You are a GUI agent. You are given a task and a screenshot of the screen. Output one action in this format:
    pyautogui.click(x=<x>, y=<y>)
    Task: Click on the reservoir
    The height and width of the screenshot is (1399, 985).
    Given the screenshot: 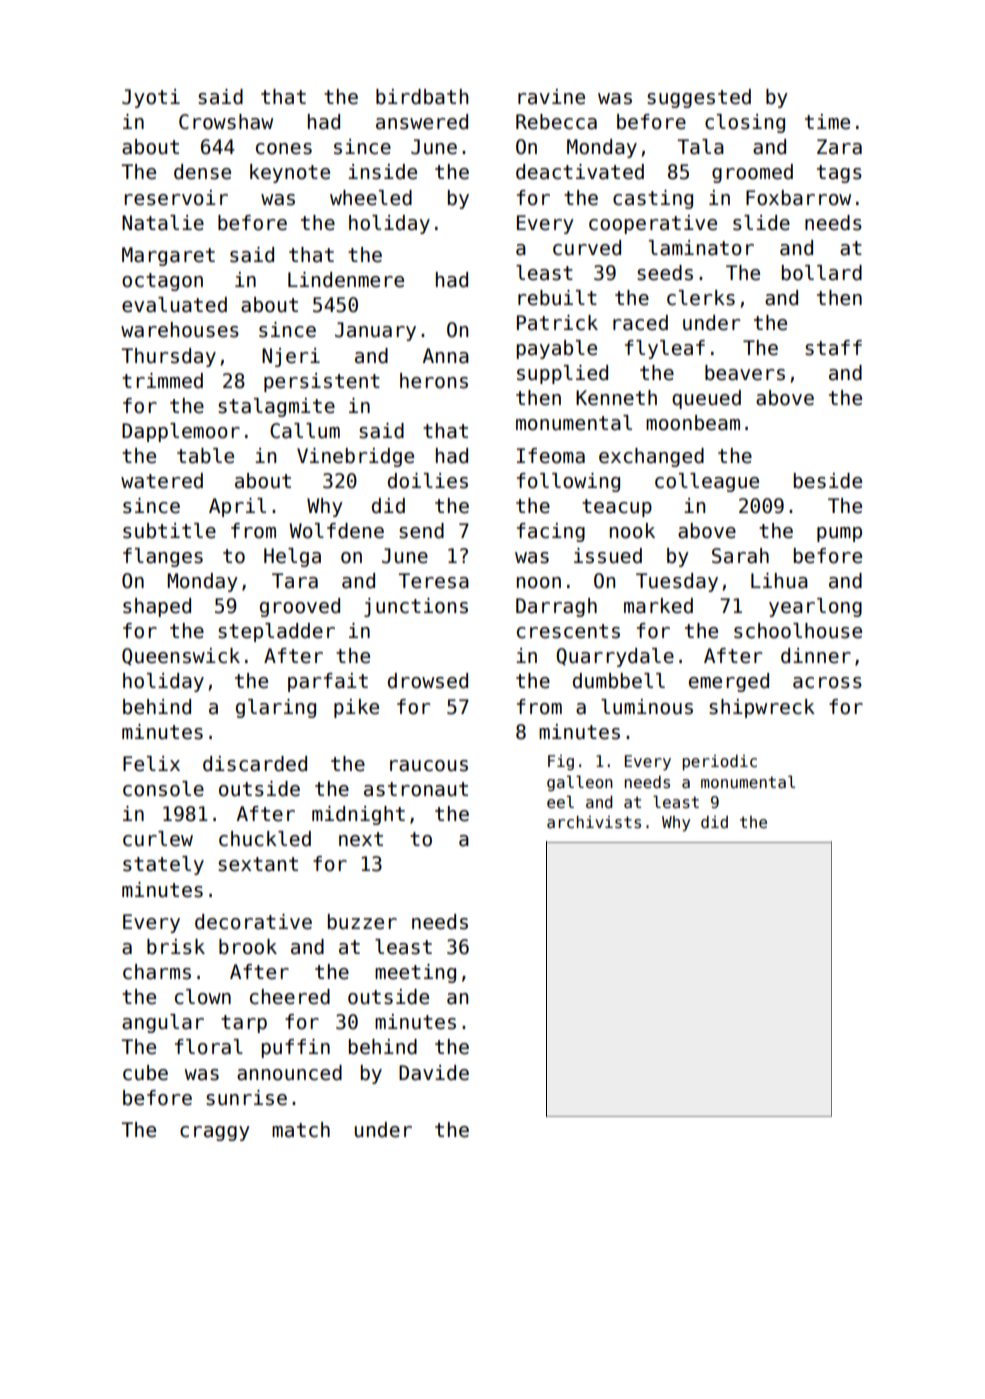 What is the action you would take?
    pyautogui.click(x=176, y=198)
